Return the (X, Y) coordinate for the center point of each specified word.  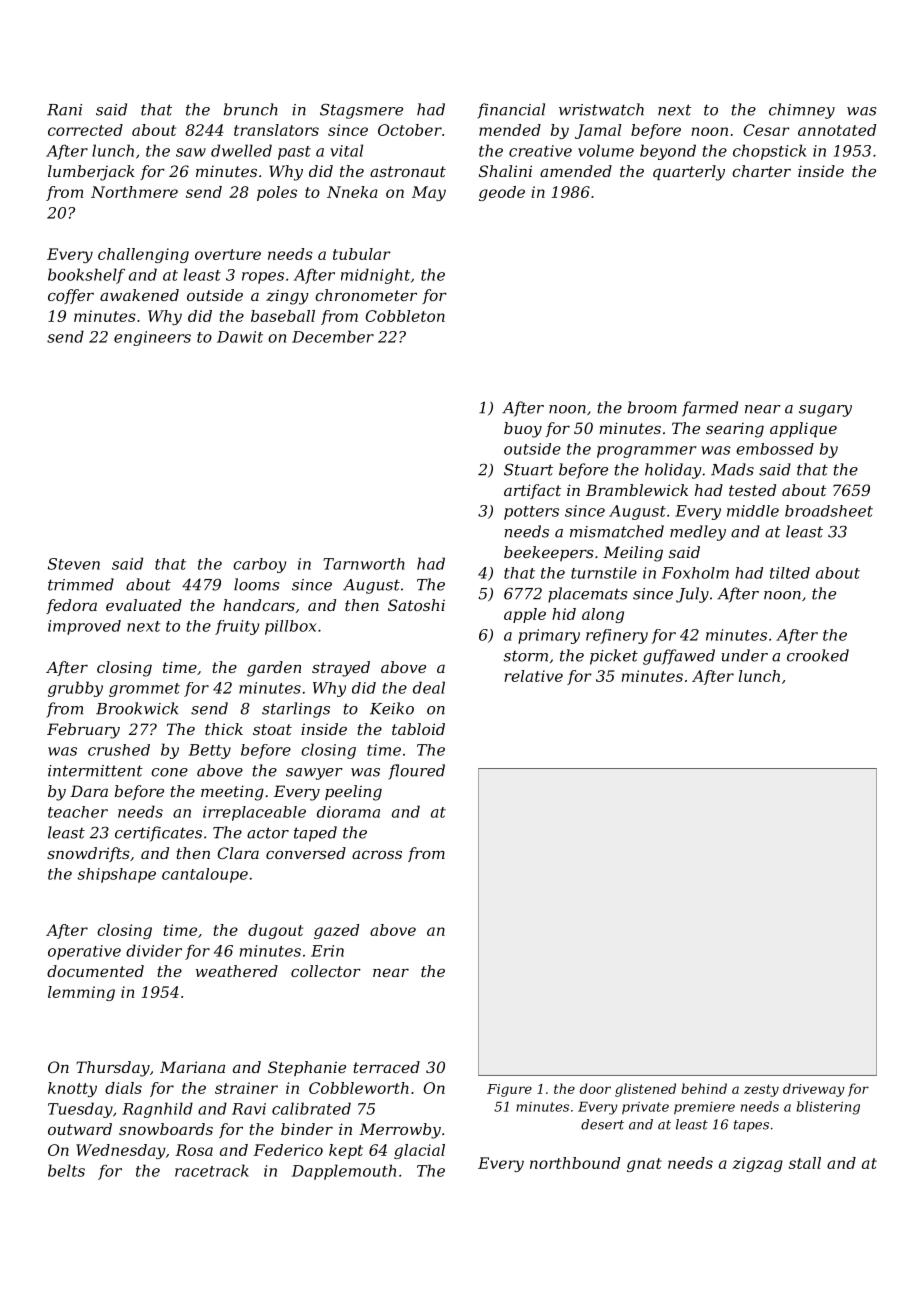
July (692, 595)
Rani (64, 110)
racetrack (212, 1170)
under (744, 655)
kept (346, 1151)
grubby (75, 689)
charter (761, 171)
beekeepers (549, 553)
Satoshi (416, 605)
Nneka (352, 192)
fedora (71, 606)
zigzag (758, 1164)
